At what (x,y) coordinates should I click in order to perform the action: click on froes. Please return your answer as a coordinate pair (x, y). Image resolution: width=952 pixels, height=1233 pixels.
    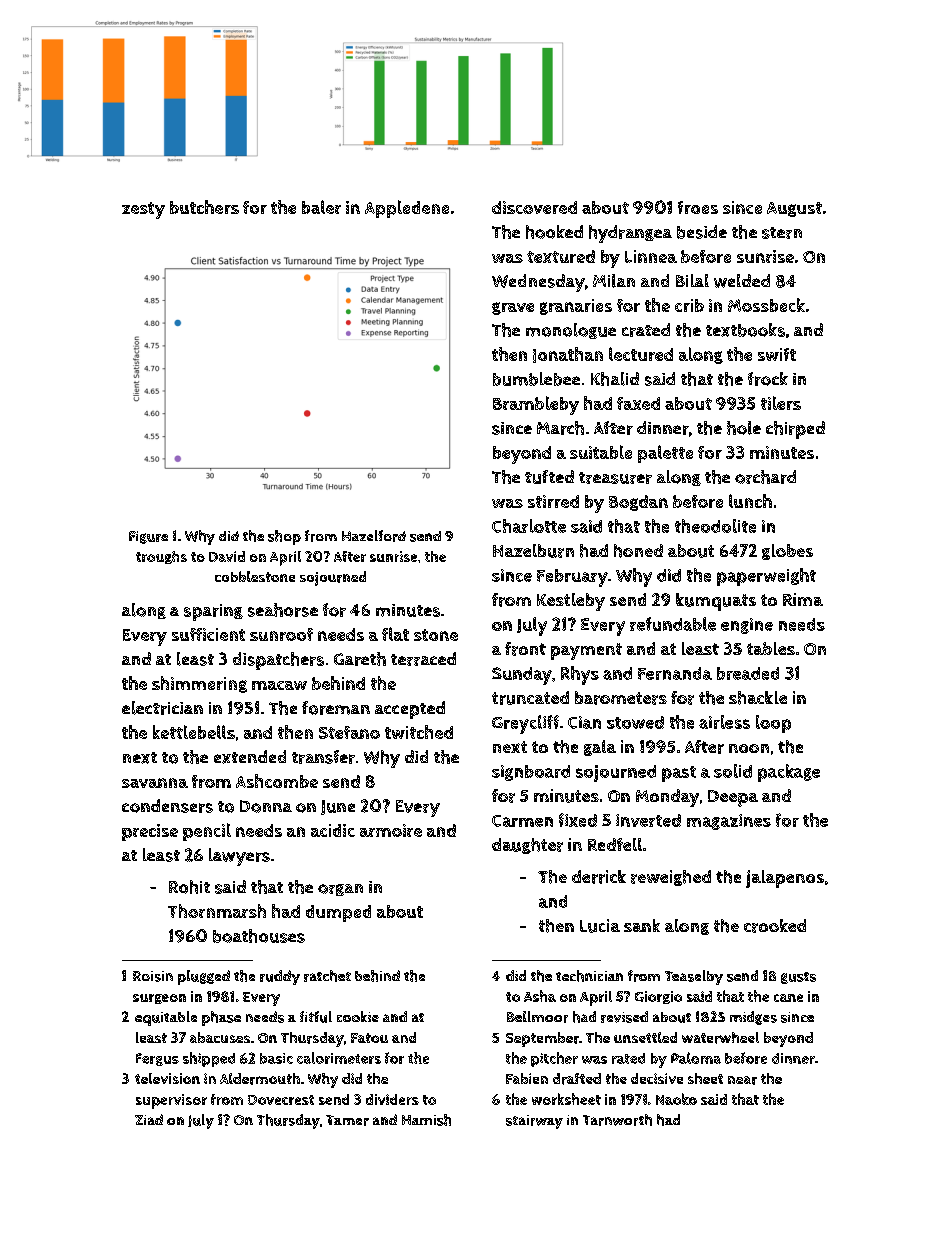
    Looking at the image, I should click on (698, 207).
